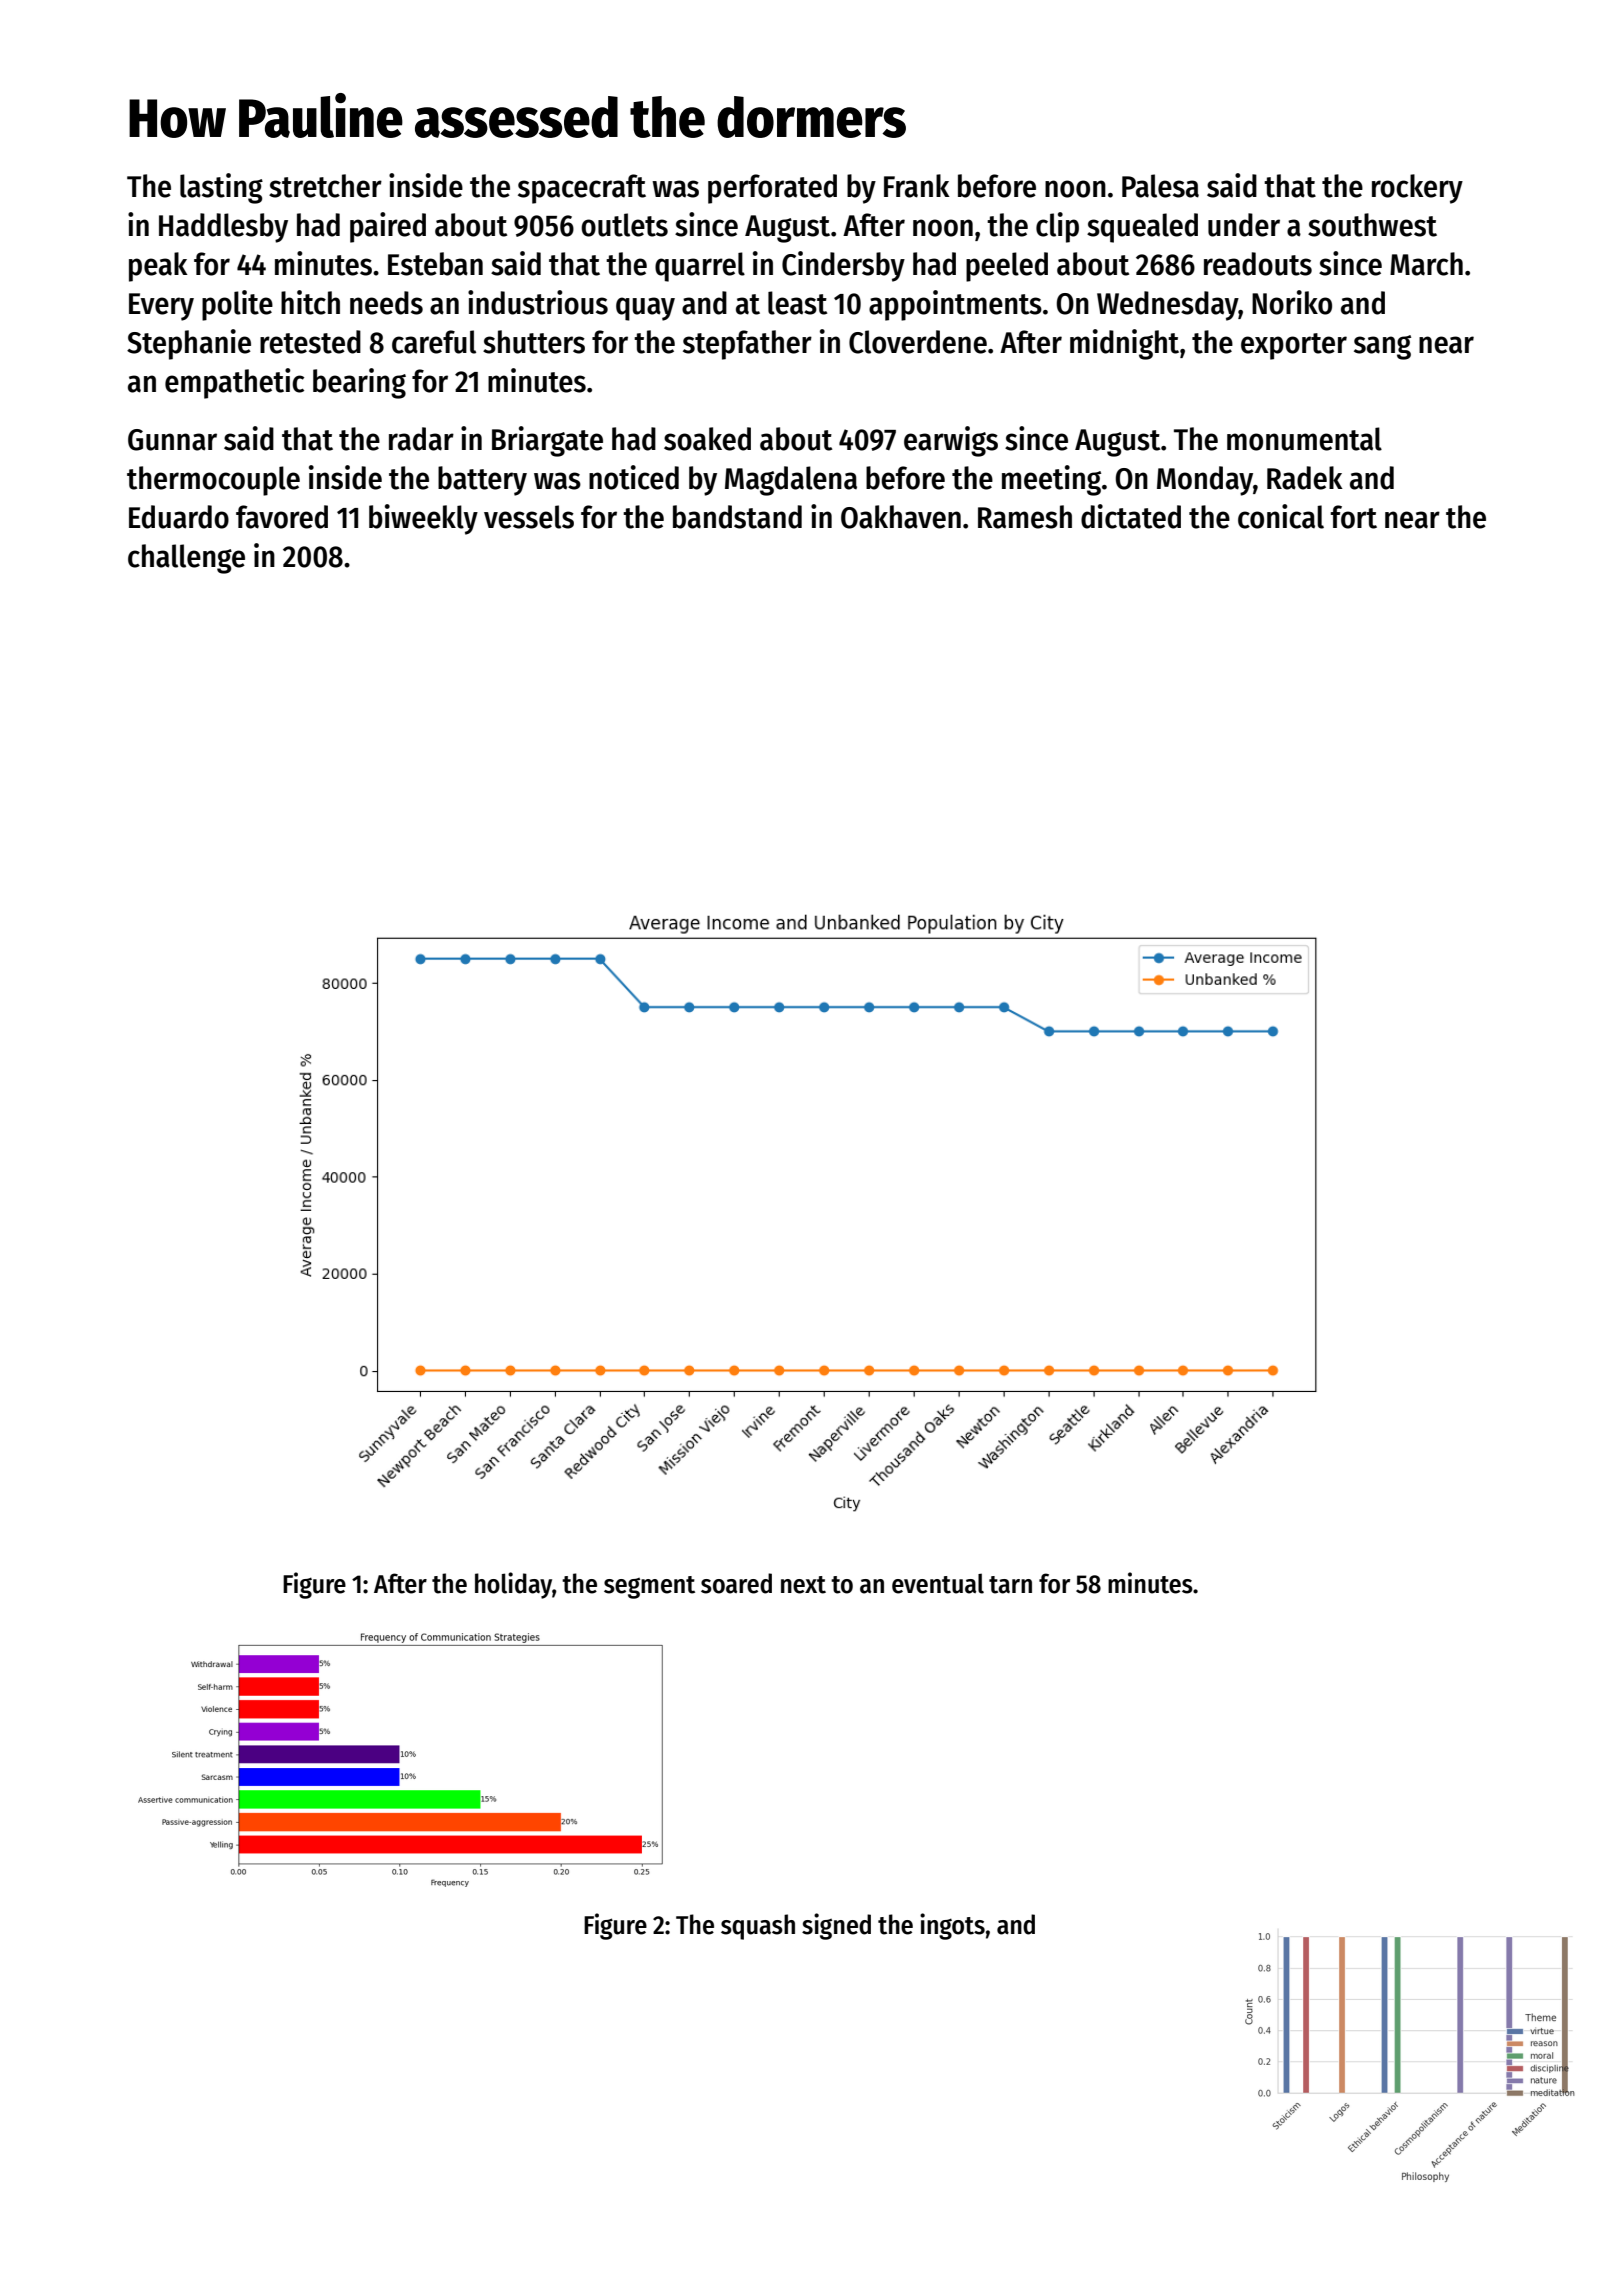  Describe the element at coordinates (325, 186) in the screenshot. I see `stretcher` at that location.
